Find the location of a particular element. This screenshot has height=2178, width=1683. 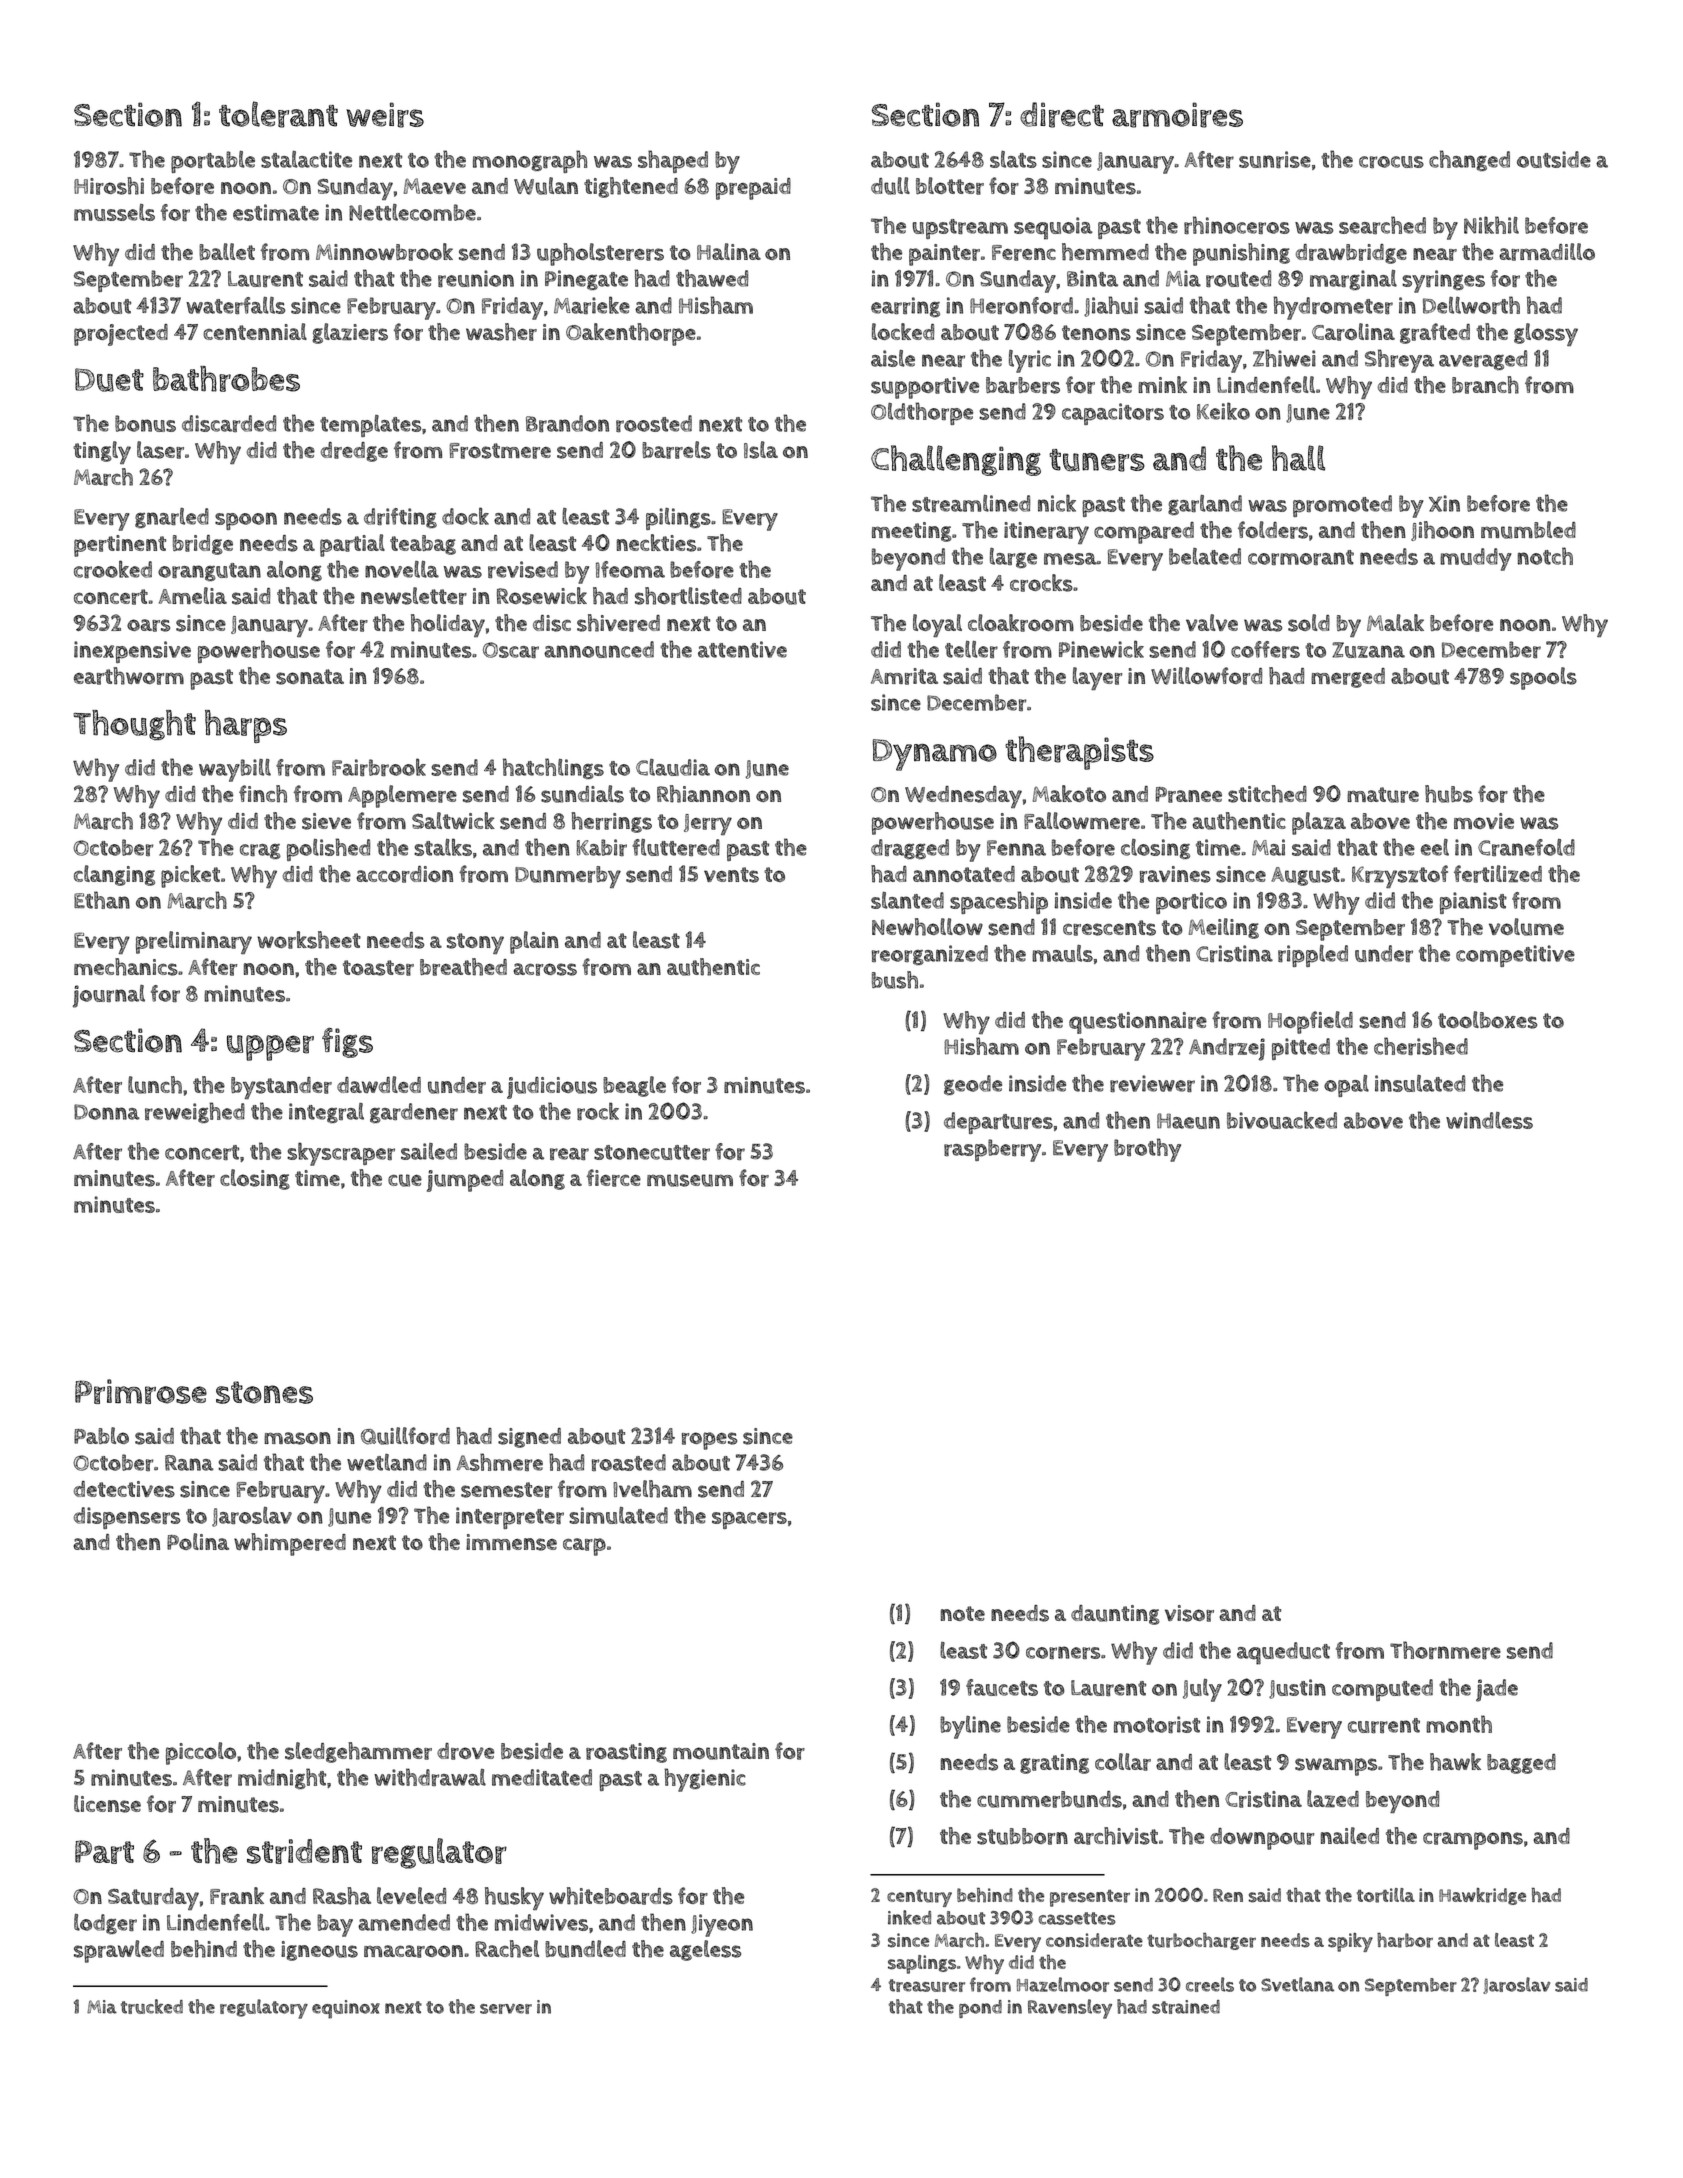

changed is located at coordinates (1469, 161).
